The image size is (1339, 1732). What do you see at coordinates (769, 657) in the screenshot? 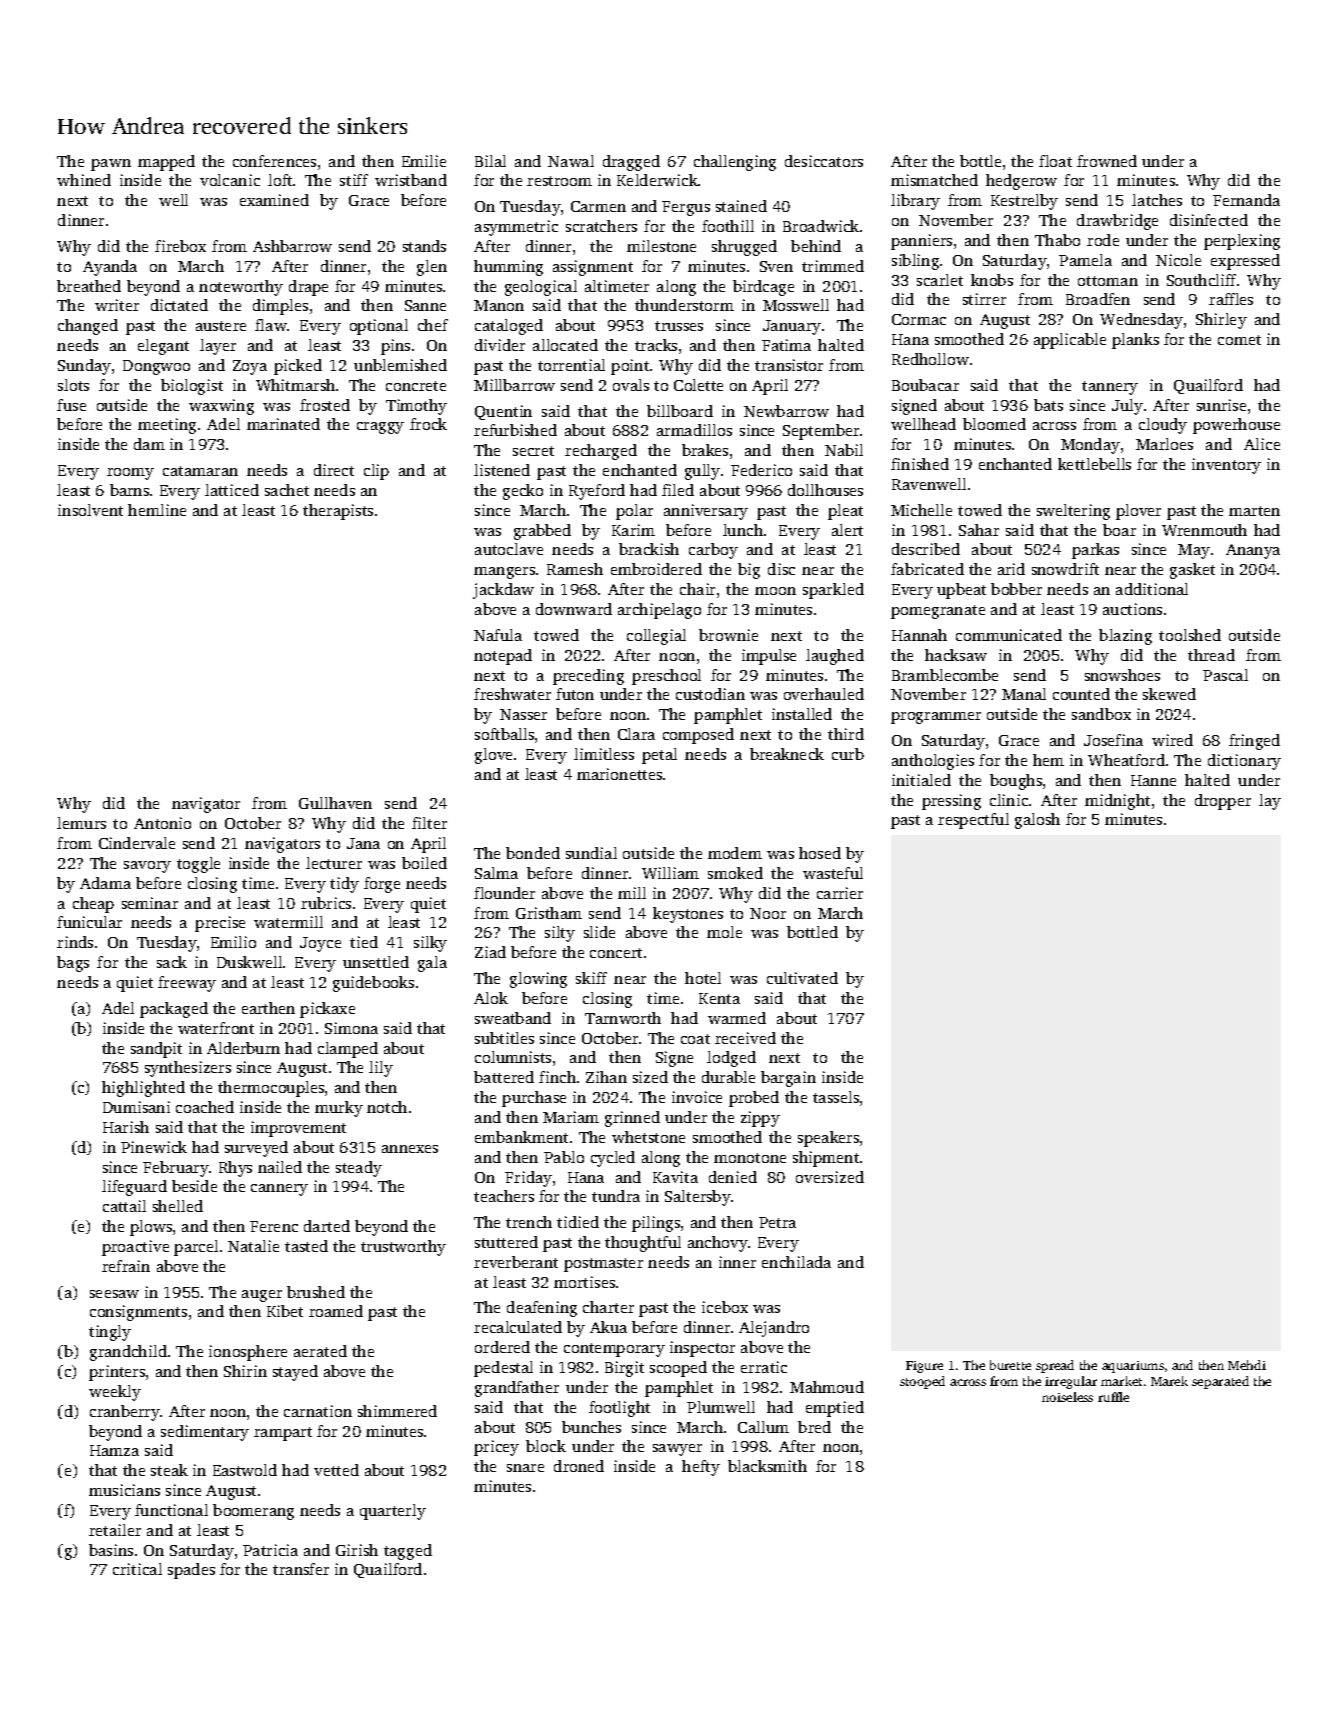
I see `impulse` at bounding box center [769, 657].
